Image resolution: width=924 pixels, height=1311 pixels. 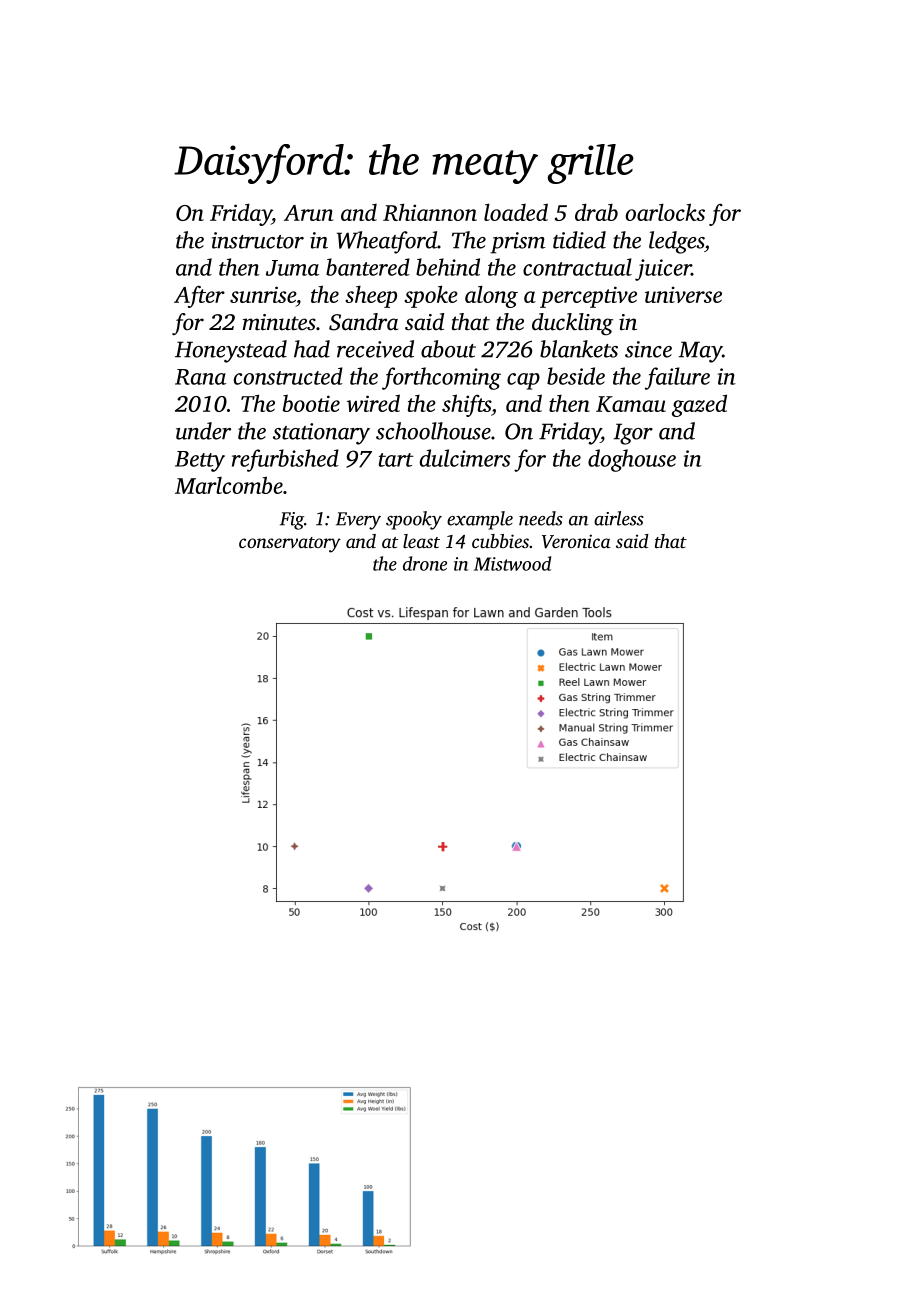 What do you see at coordinates (229, 485) in the page?
I see `Marlcombe` at bounding box center [229, 485].
